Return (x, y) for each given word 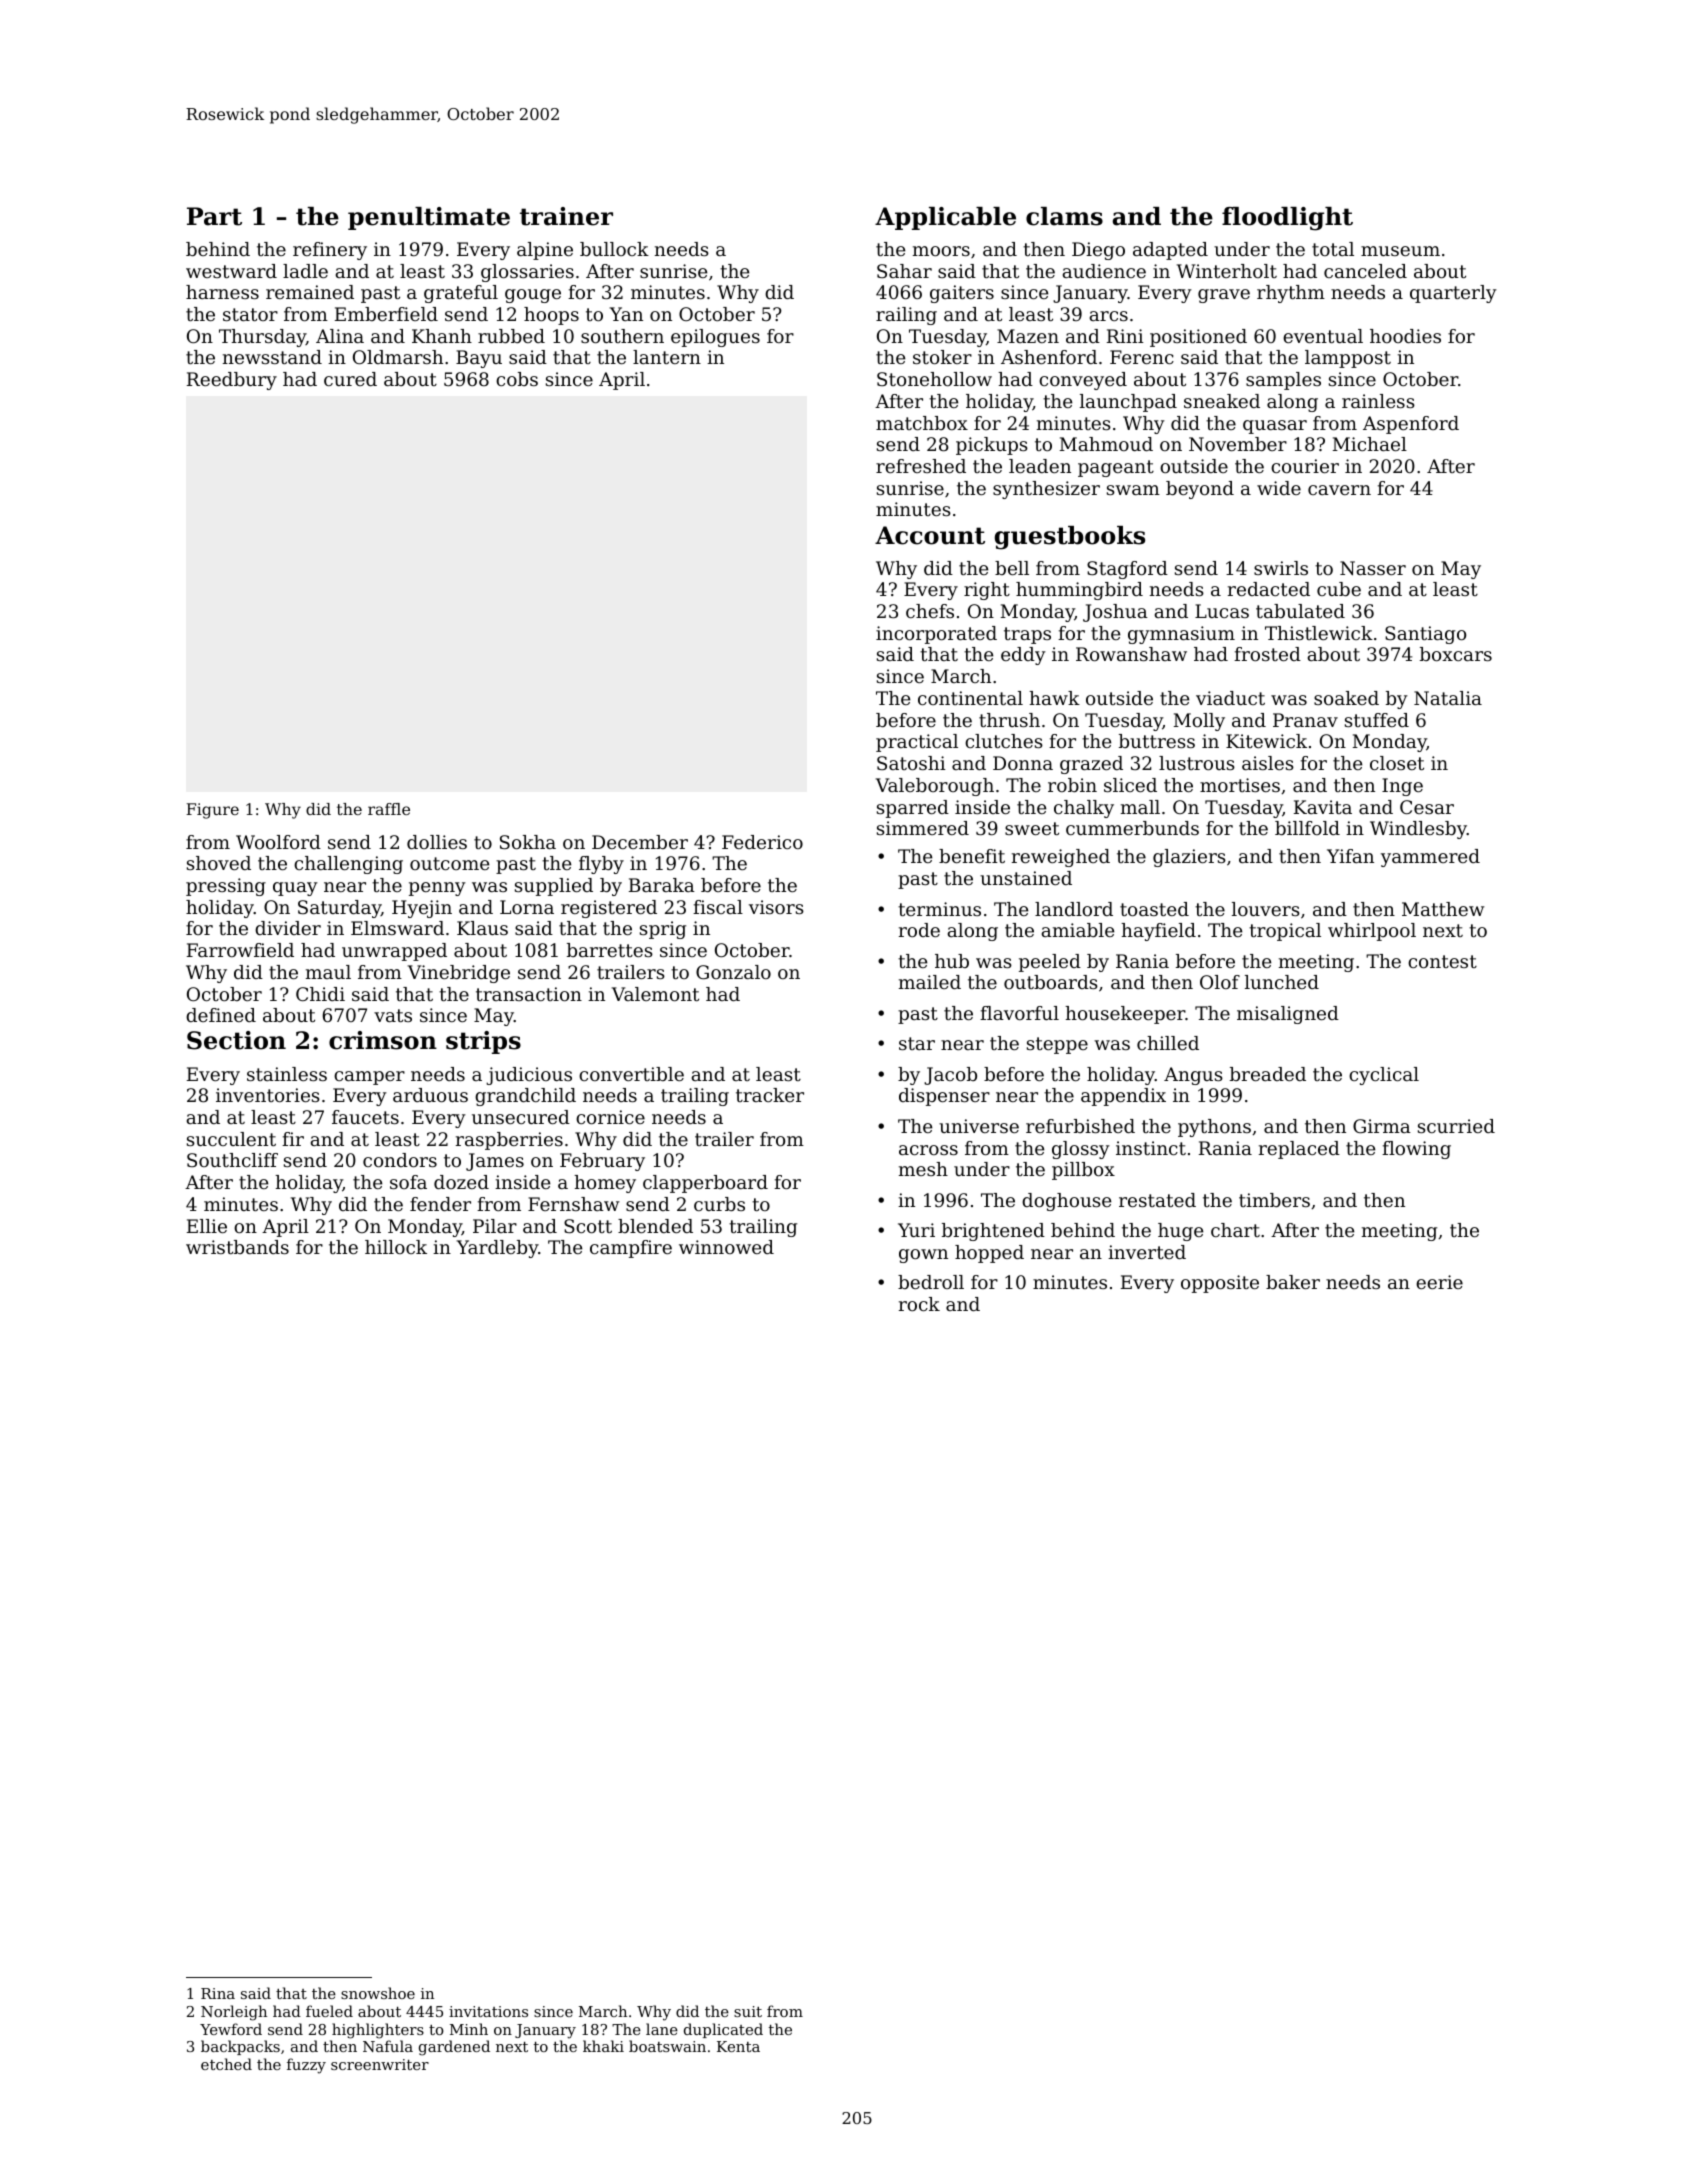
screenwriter (380, 2064)
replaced (1299, 1150)
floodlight (1287, 219)
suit (748, 2011)
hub (952, 961)
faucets (365, 1117)
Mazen (1028, 336)
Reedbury (232, 381)
